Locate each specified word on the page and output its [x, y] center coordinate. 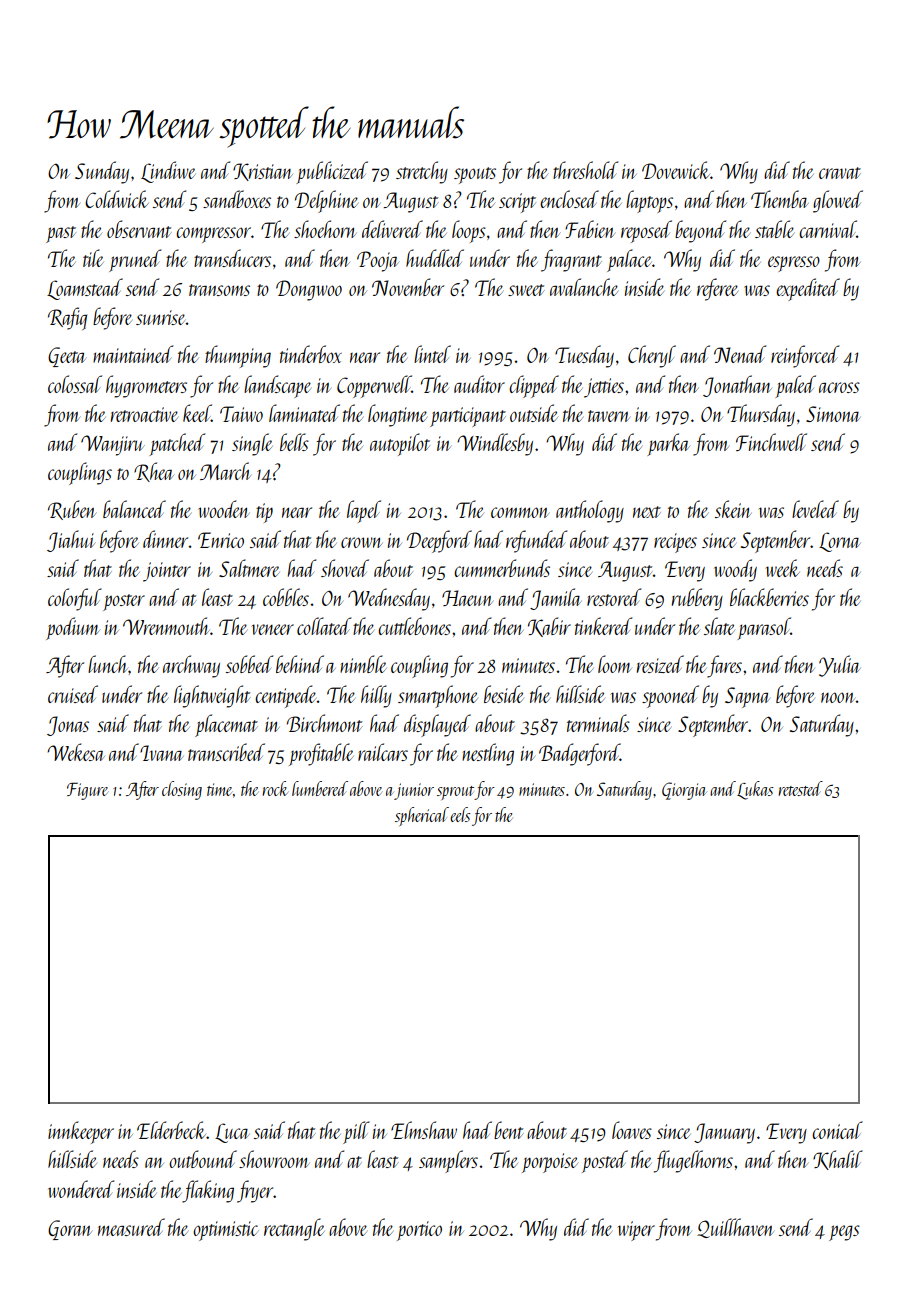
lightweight [212, 696]
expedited [808, 289]
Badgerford [579, 754]
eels [460, 814]
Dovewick [676, 170]
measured [131, 1227]
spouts [475, 175]
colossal [75, 384]
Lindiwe [168, 172]
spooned [670, 696]
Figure [88, 791]
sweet [526, 290]
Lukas [755, 790]
